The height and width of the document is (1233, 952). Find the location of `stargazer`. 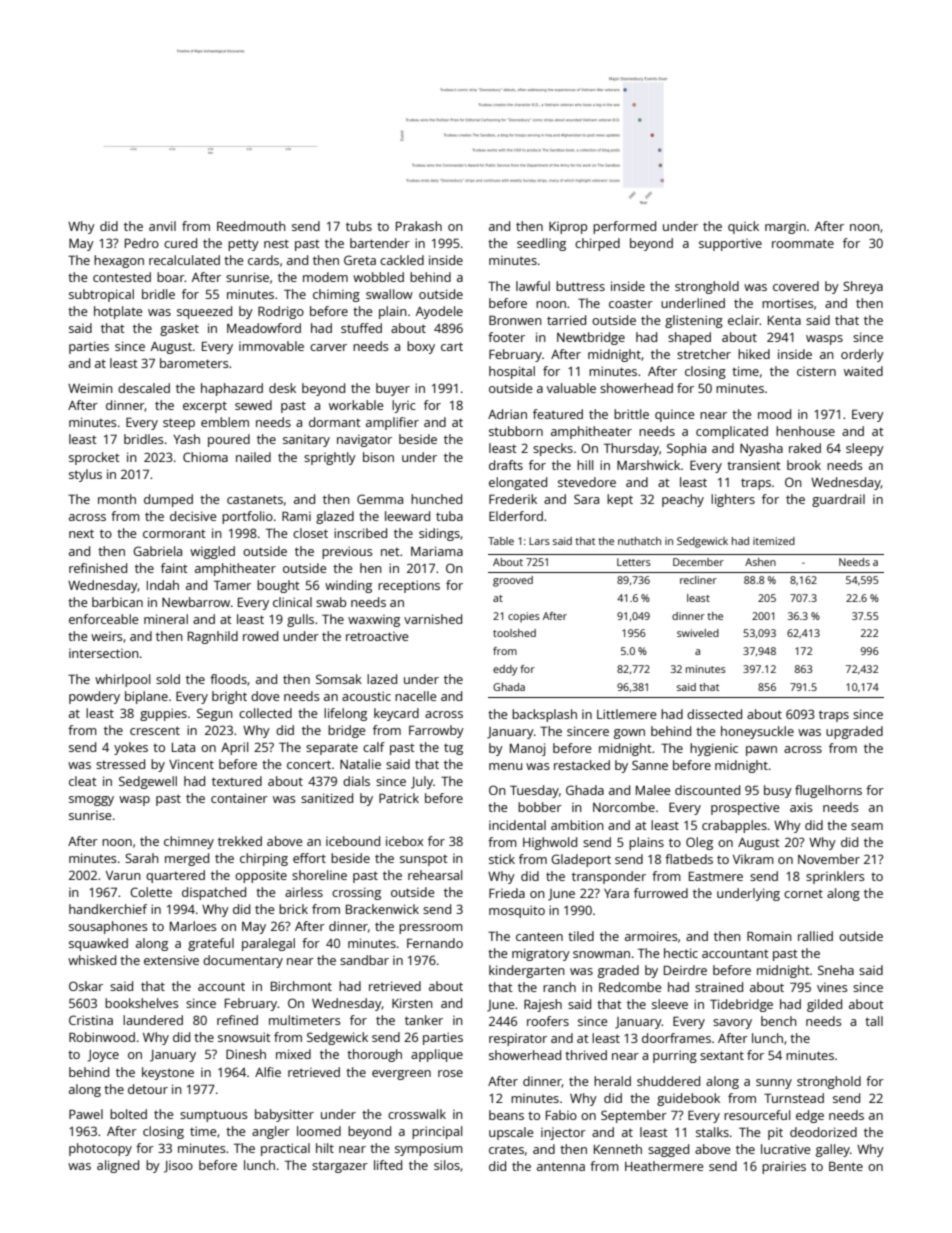

stargazer is located at coordinates (340, 1167).
